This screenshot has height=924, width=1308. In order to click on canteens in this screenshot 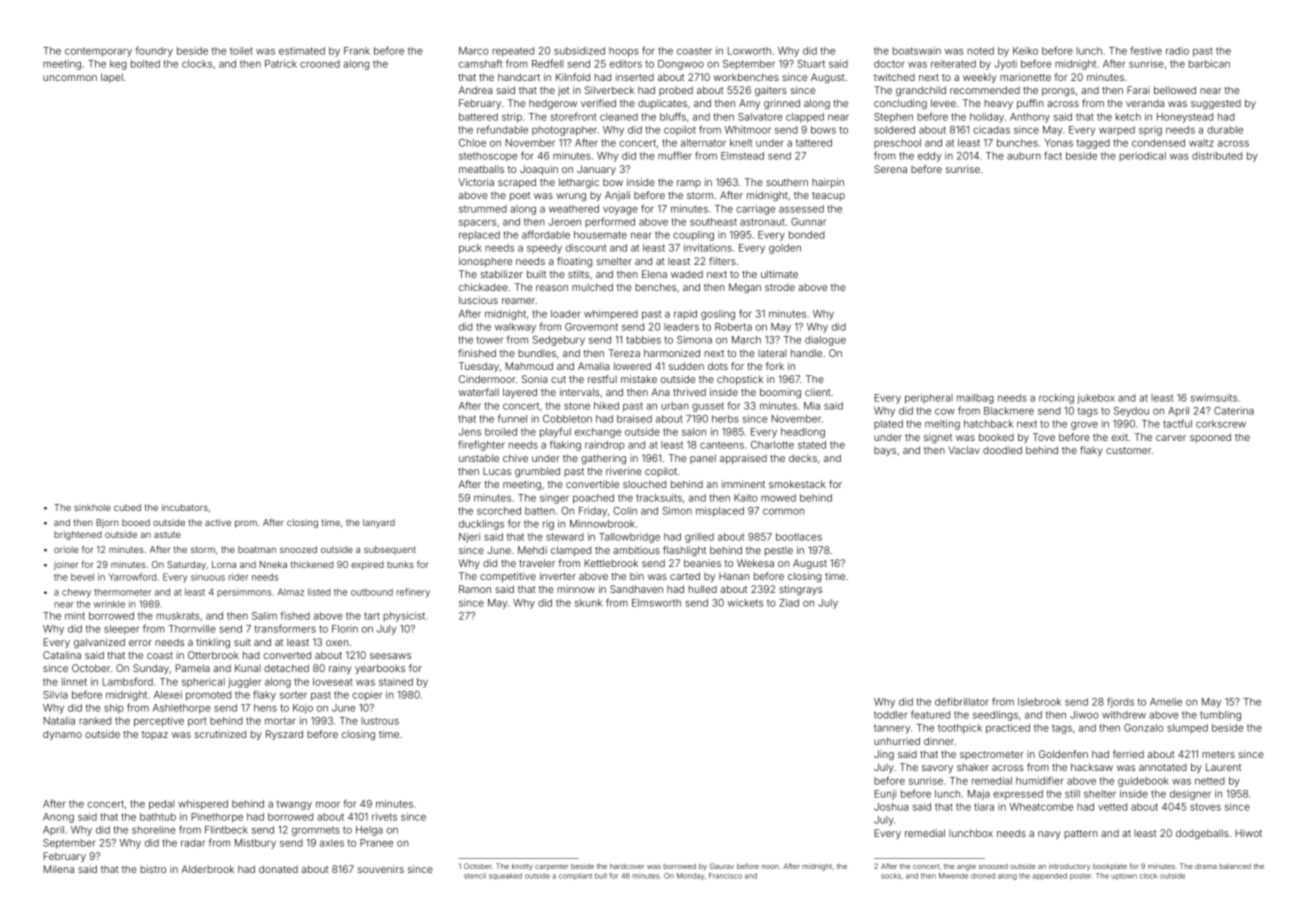, I will do `click(722, 445)`.
